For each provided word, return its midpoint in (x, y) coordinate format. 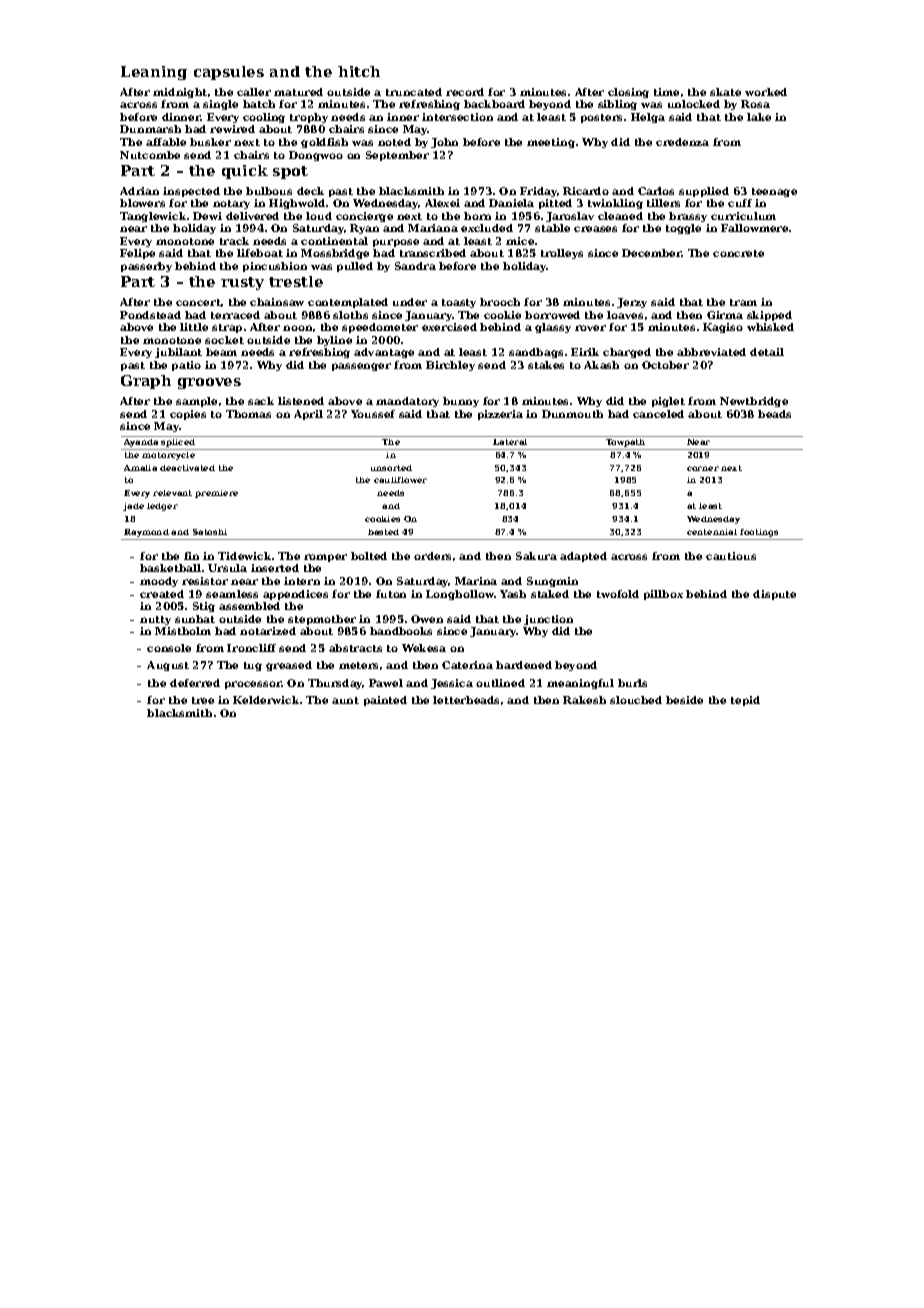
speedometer (380, 328)
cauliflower (400, 480)
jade (133, 507)
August (168, 666)
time (666, 92)
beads (774, 414)
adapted (583, 557)
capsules (229, 73)
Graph (146, 382)
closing (628, 93)
